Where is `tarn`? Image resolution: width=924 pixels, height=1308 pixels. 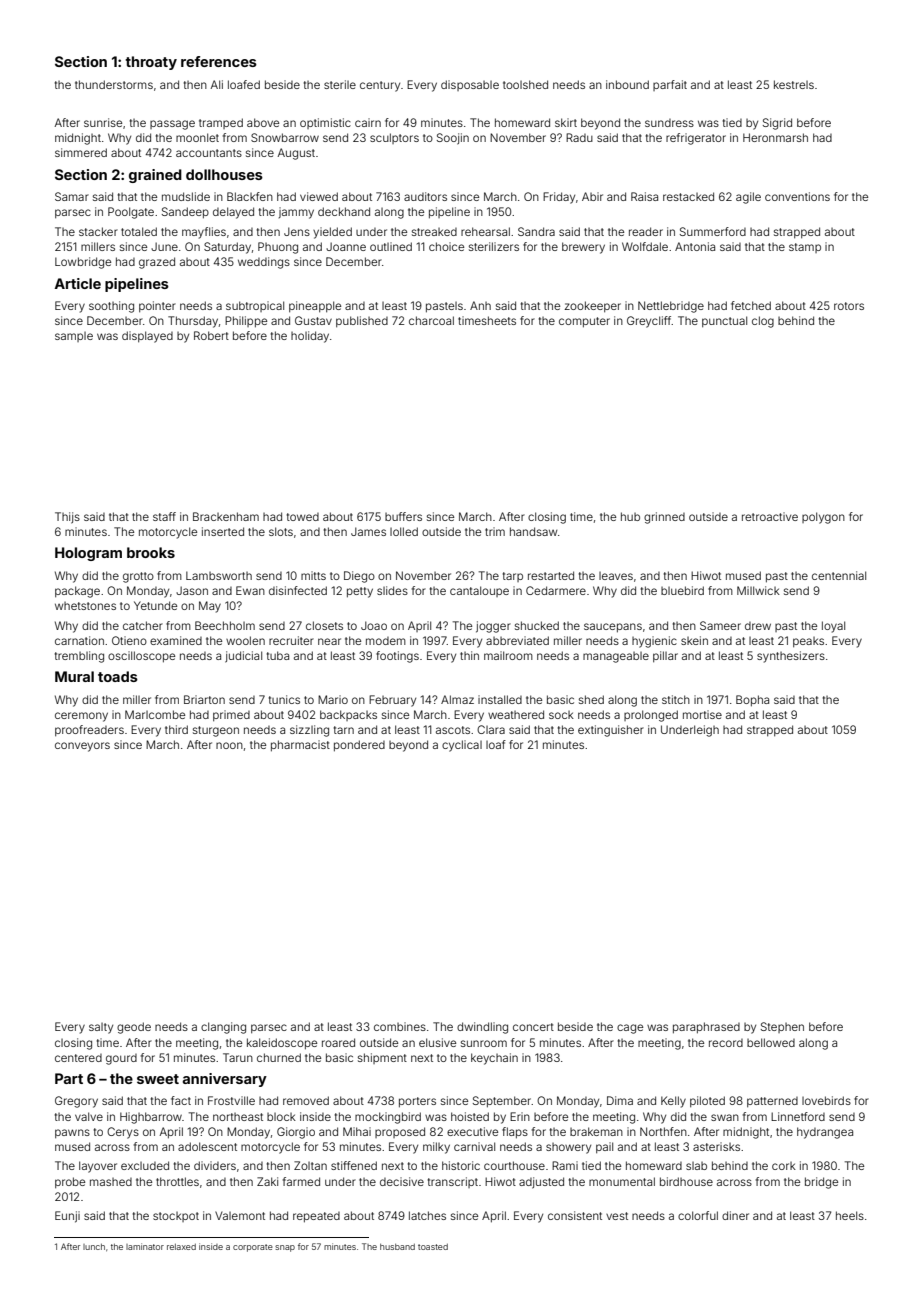
tarn is located at coordinates (344, 730).
